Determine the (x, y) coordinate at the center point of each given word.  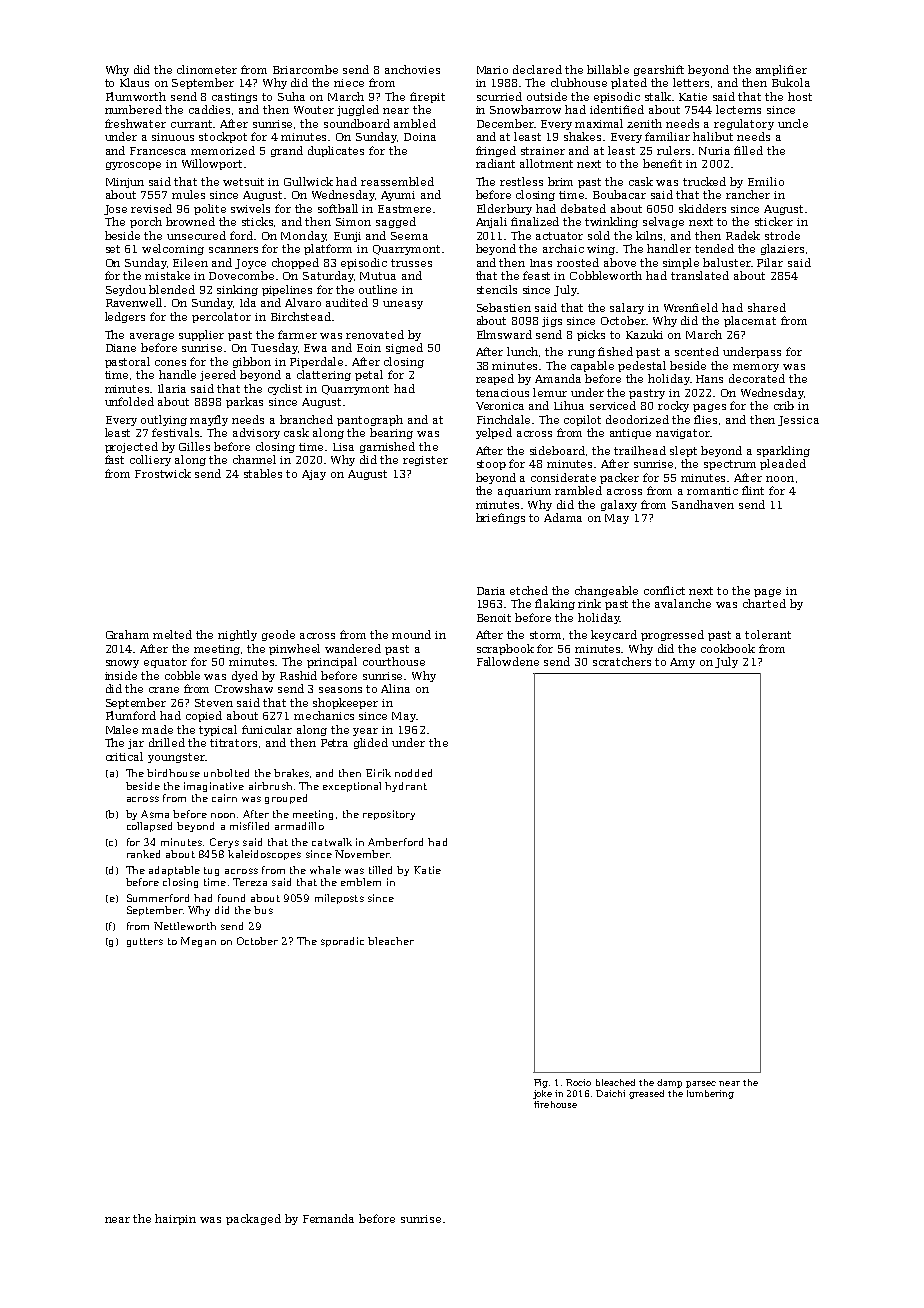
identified (617, 109)
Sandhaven (703, 504)
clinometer (207, 69)
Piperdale (316, 362)
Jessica (798, 421)
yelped (494, 433)
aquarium (524, 492)
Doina (420, 137)
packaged (253, 1219)
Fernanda (328, 1218)
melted (172, 634)
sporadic (342, 942)
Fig (541, 1083)
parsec (701, 1084)
